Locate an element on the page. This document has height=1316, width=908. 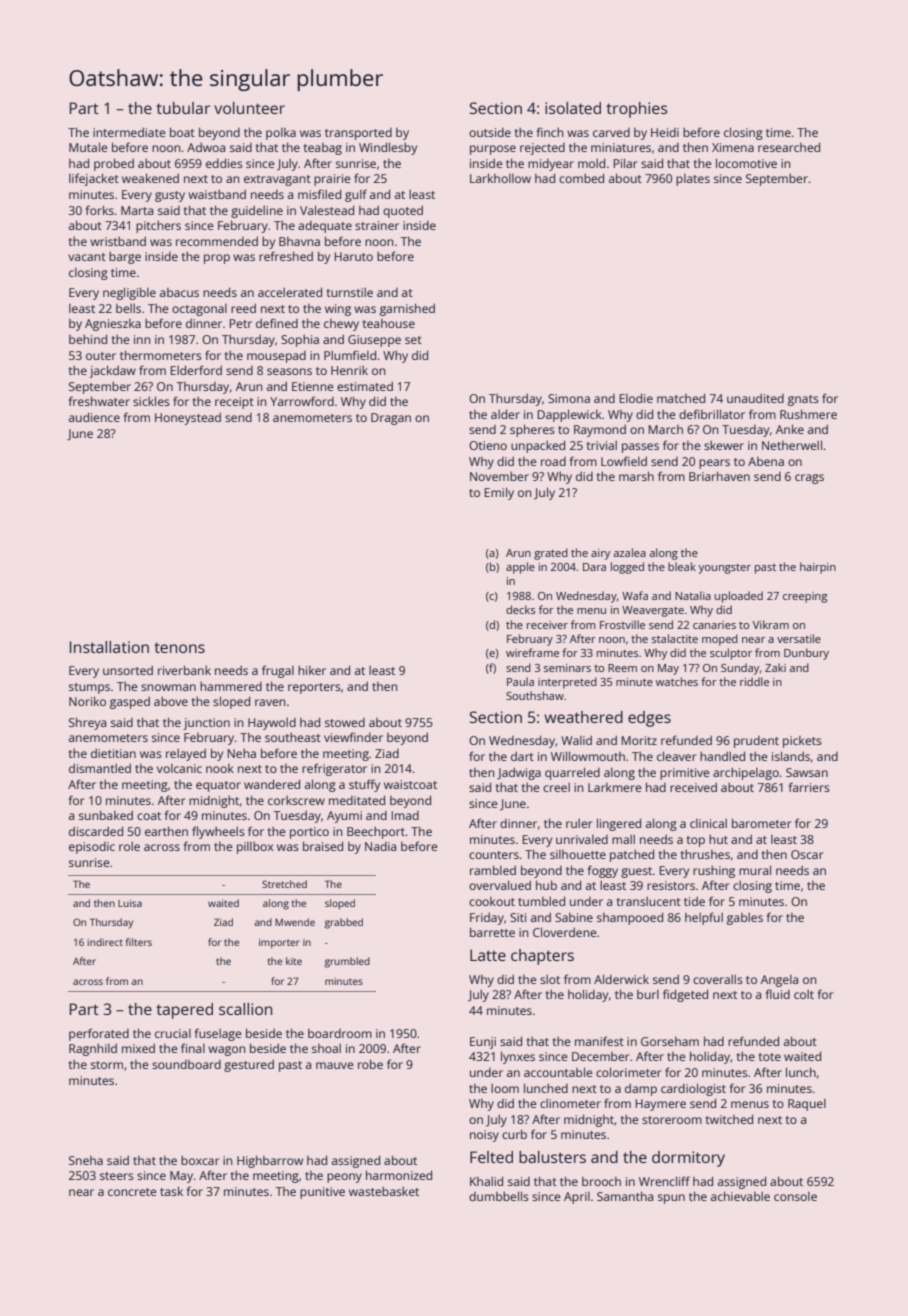
raven is located at coordinates (270, 702).
